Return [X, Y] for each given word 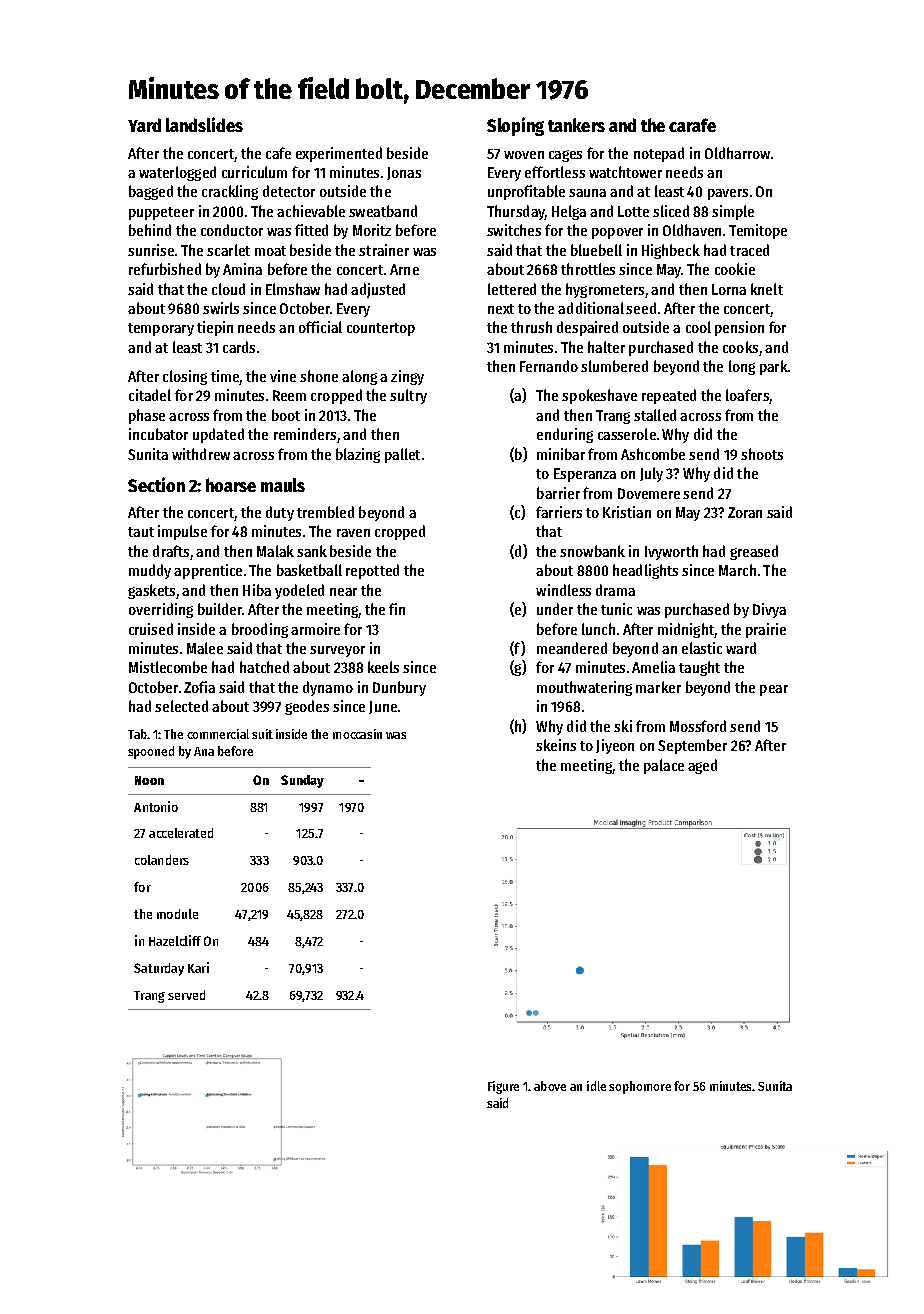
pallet [402, 455]
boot [286, 415]
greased [754, 552]
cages [565, 156]
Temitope [758, 231]
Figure [503, 1087]
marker [658, 687]
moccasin [357, 734]
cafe [278, 153]
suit [262, 734]
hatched [264, 667]
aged [702, 766]
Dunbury [399, 688]
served [186, 995]
